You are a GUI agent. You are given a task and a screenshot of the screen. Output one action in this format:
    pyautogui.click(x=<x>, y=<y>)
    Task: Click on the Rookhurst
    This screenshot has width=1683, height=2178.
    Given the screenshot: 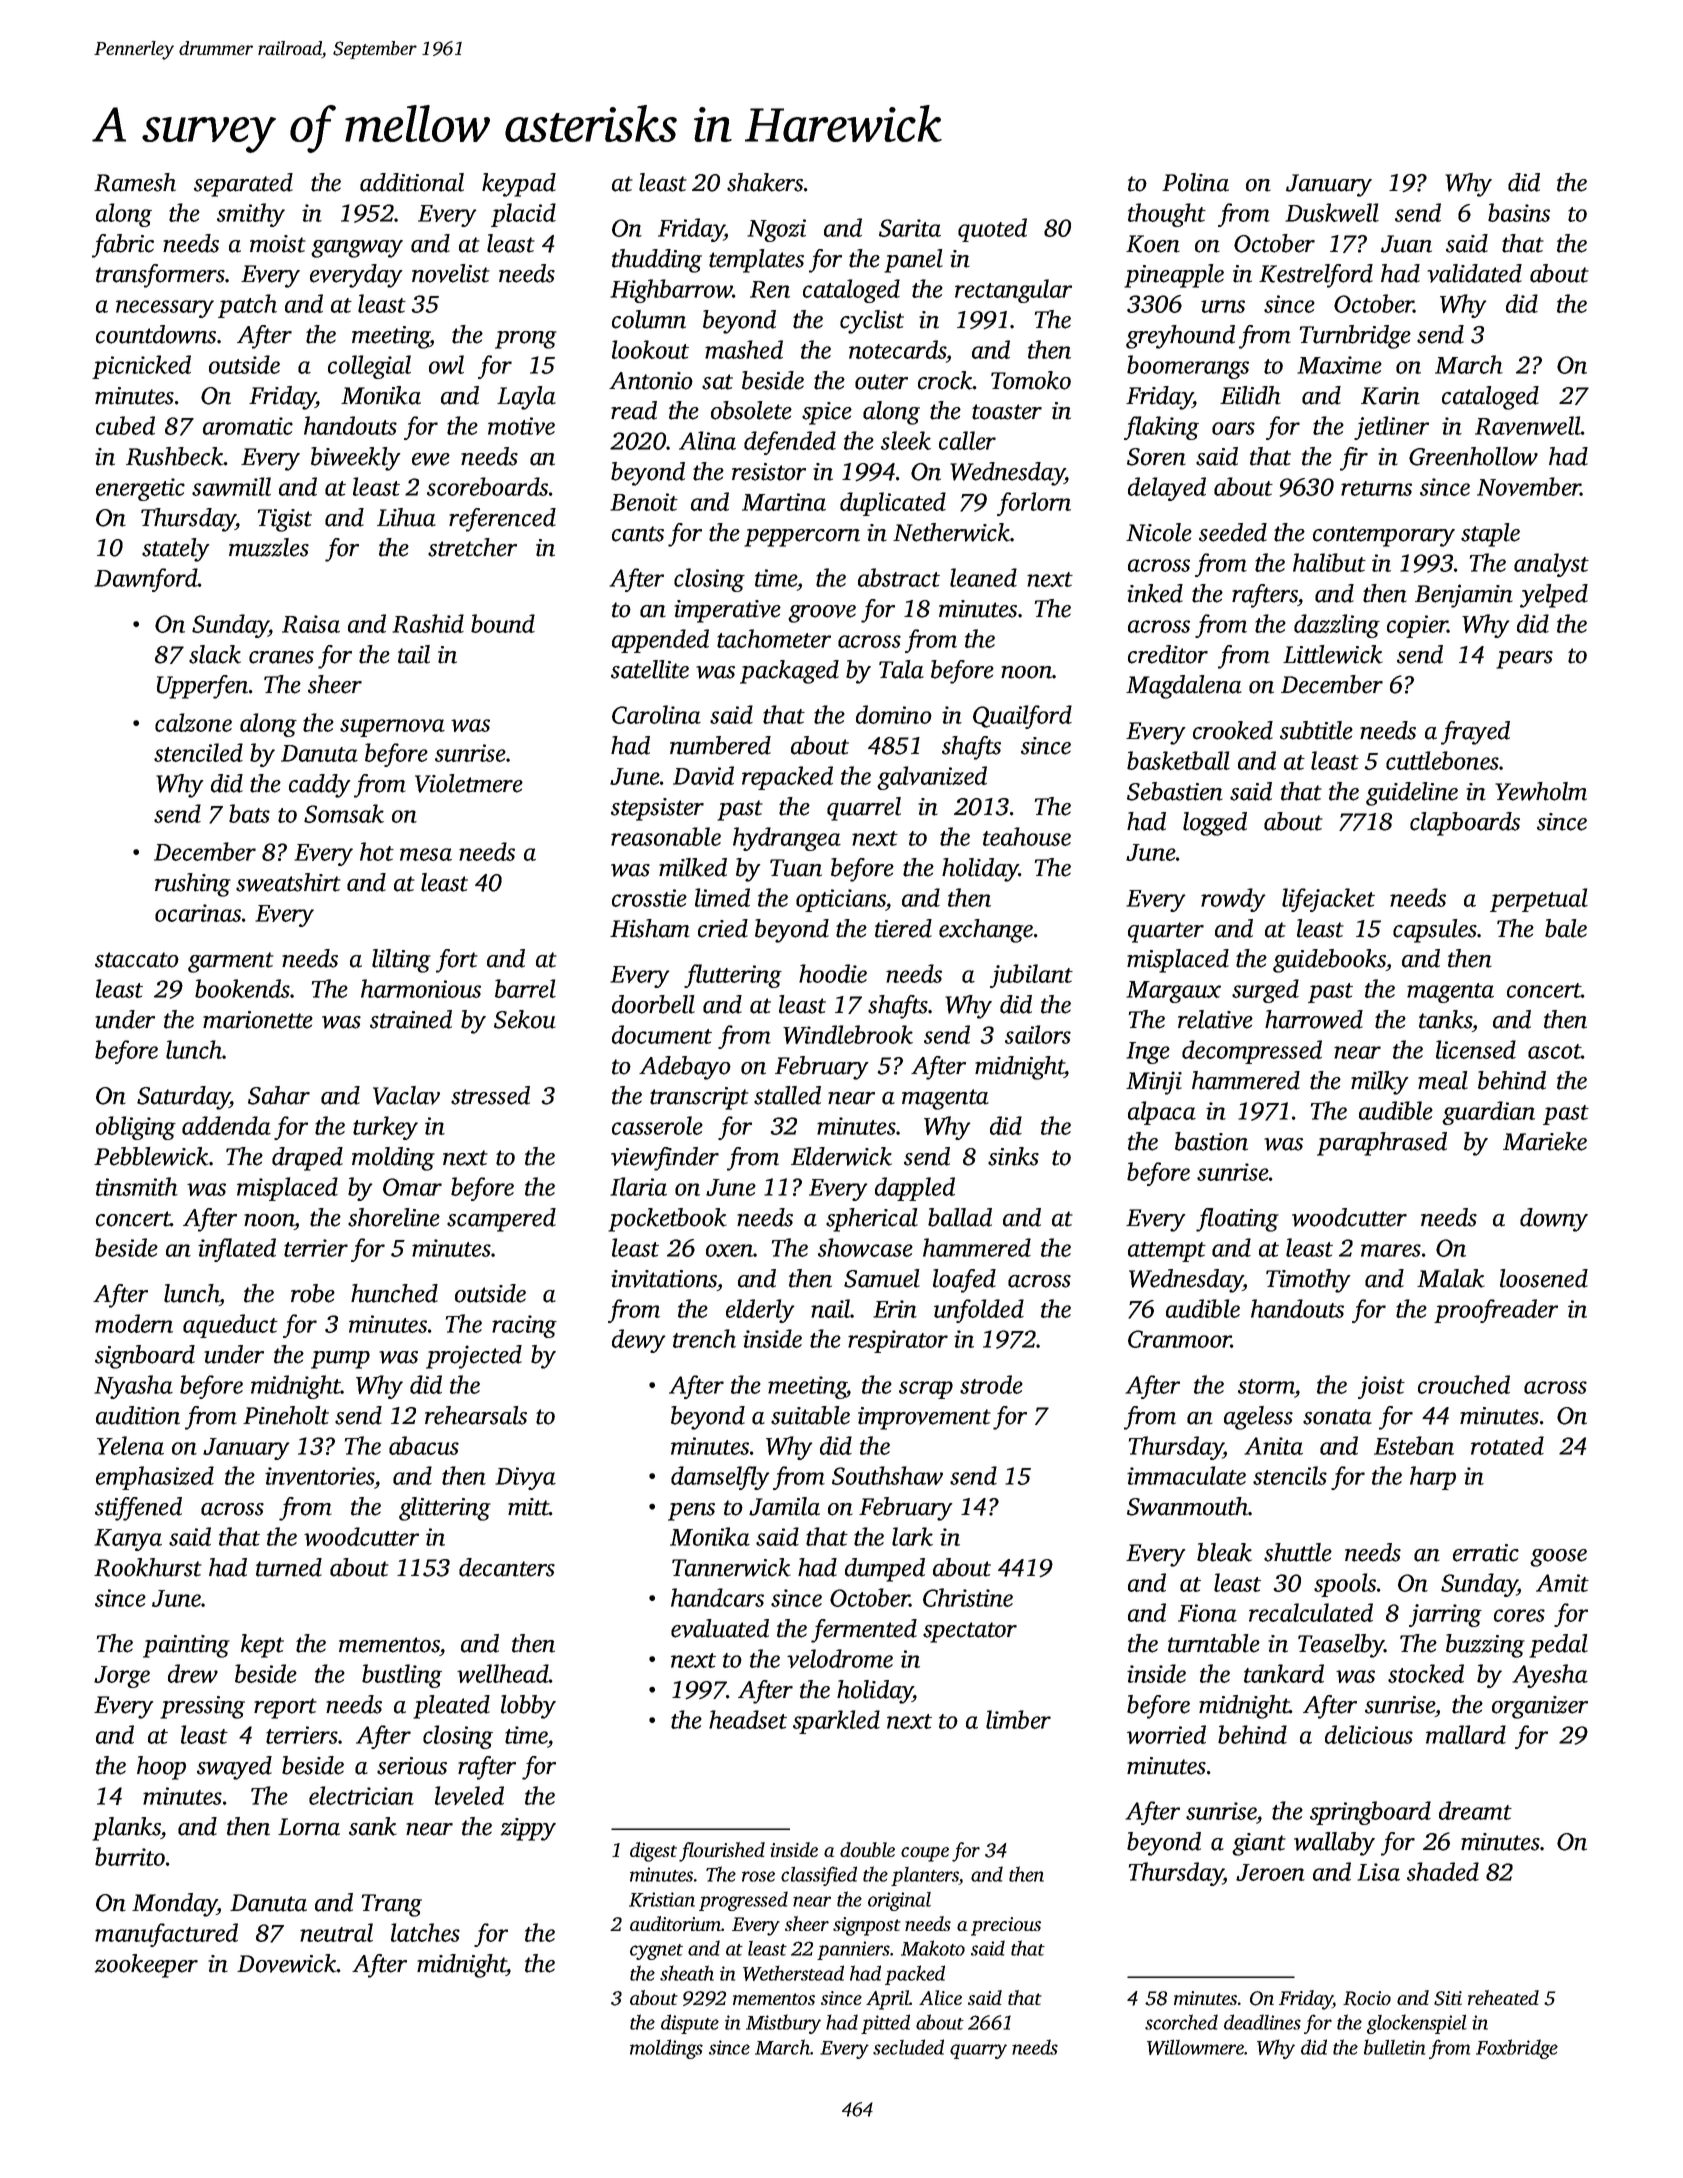 What is the action you would take?
    pyautogui.click(x=148, y=1567)
